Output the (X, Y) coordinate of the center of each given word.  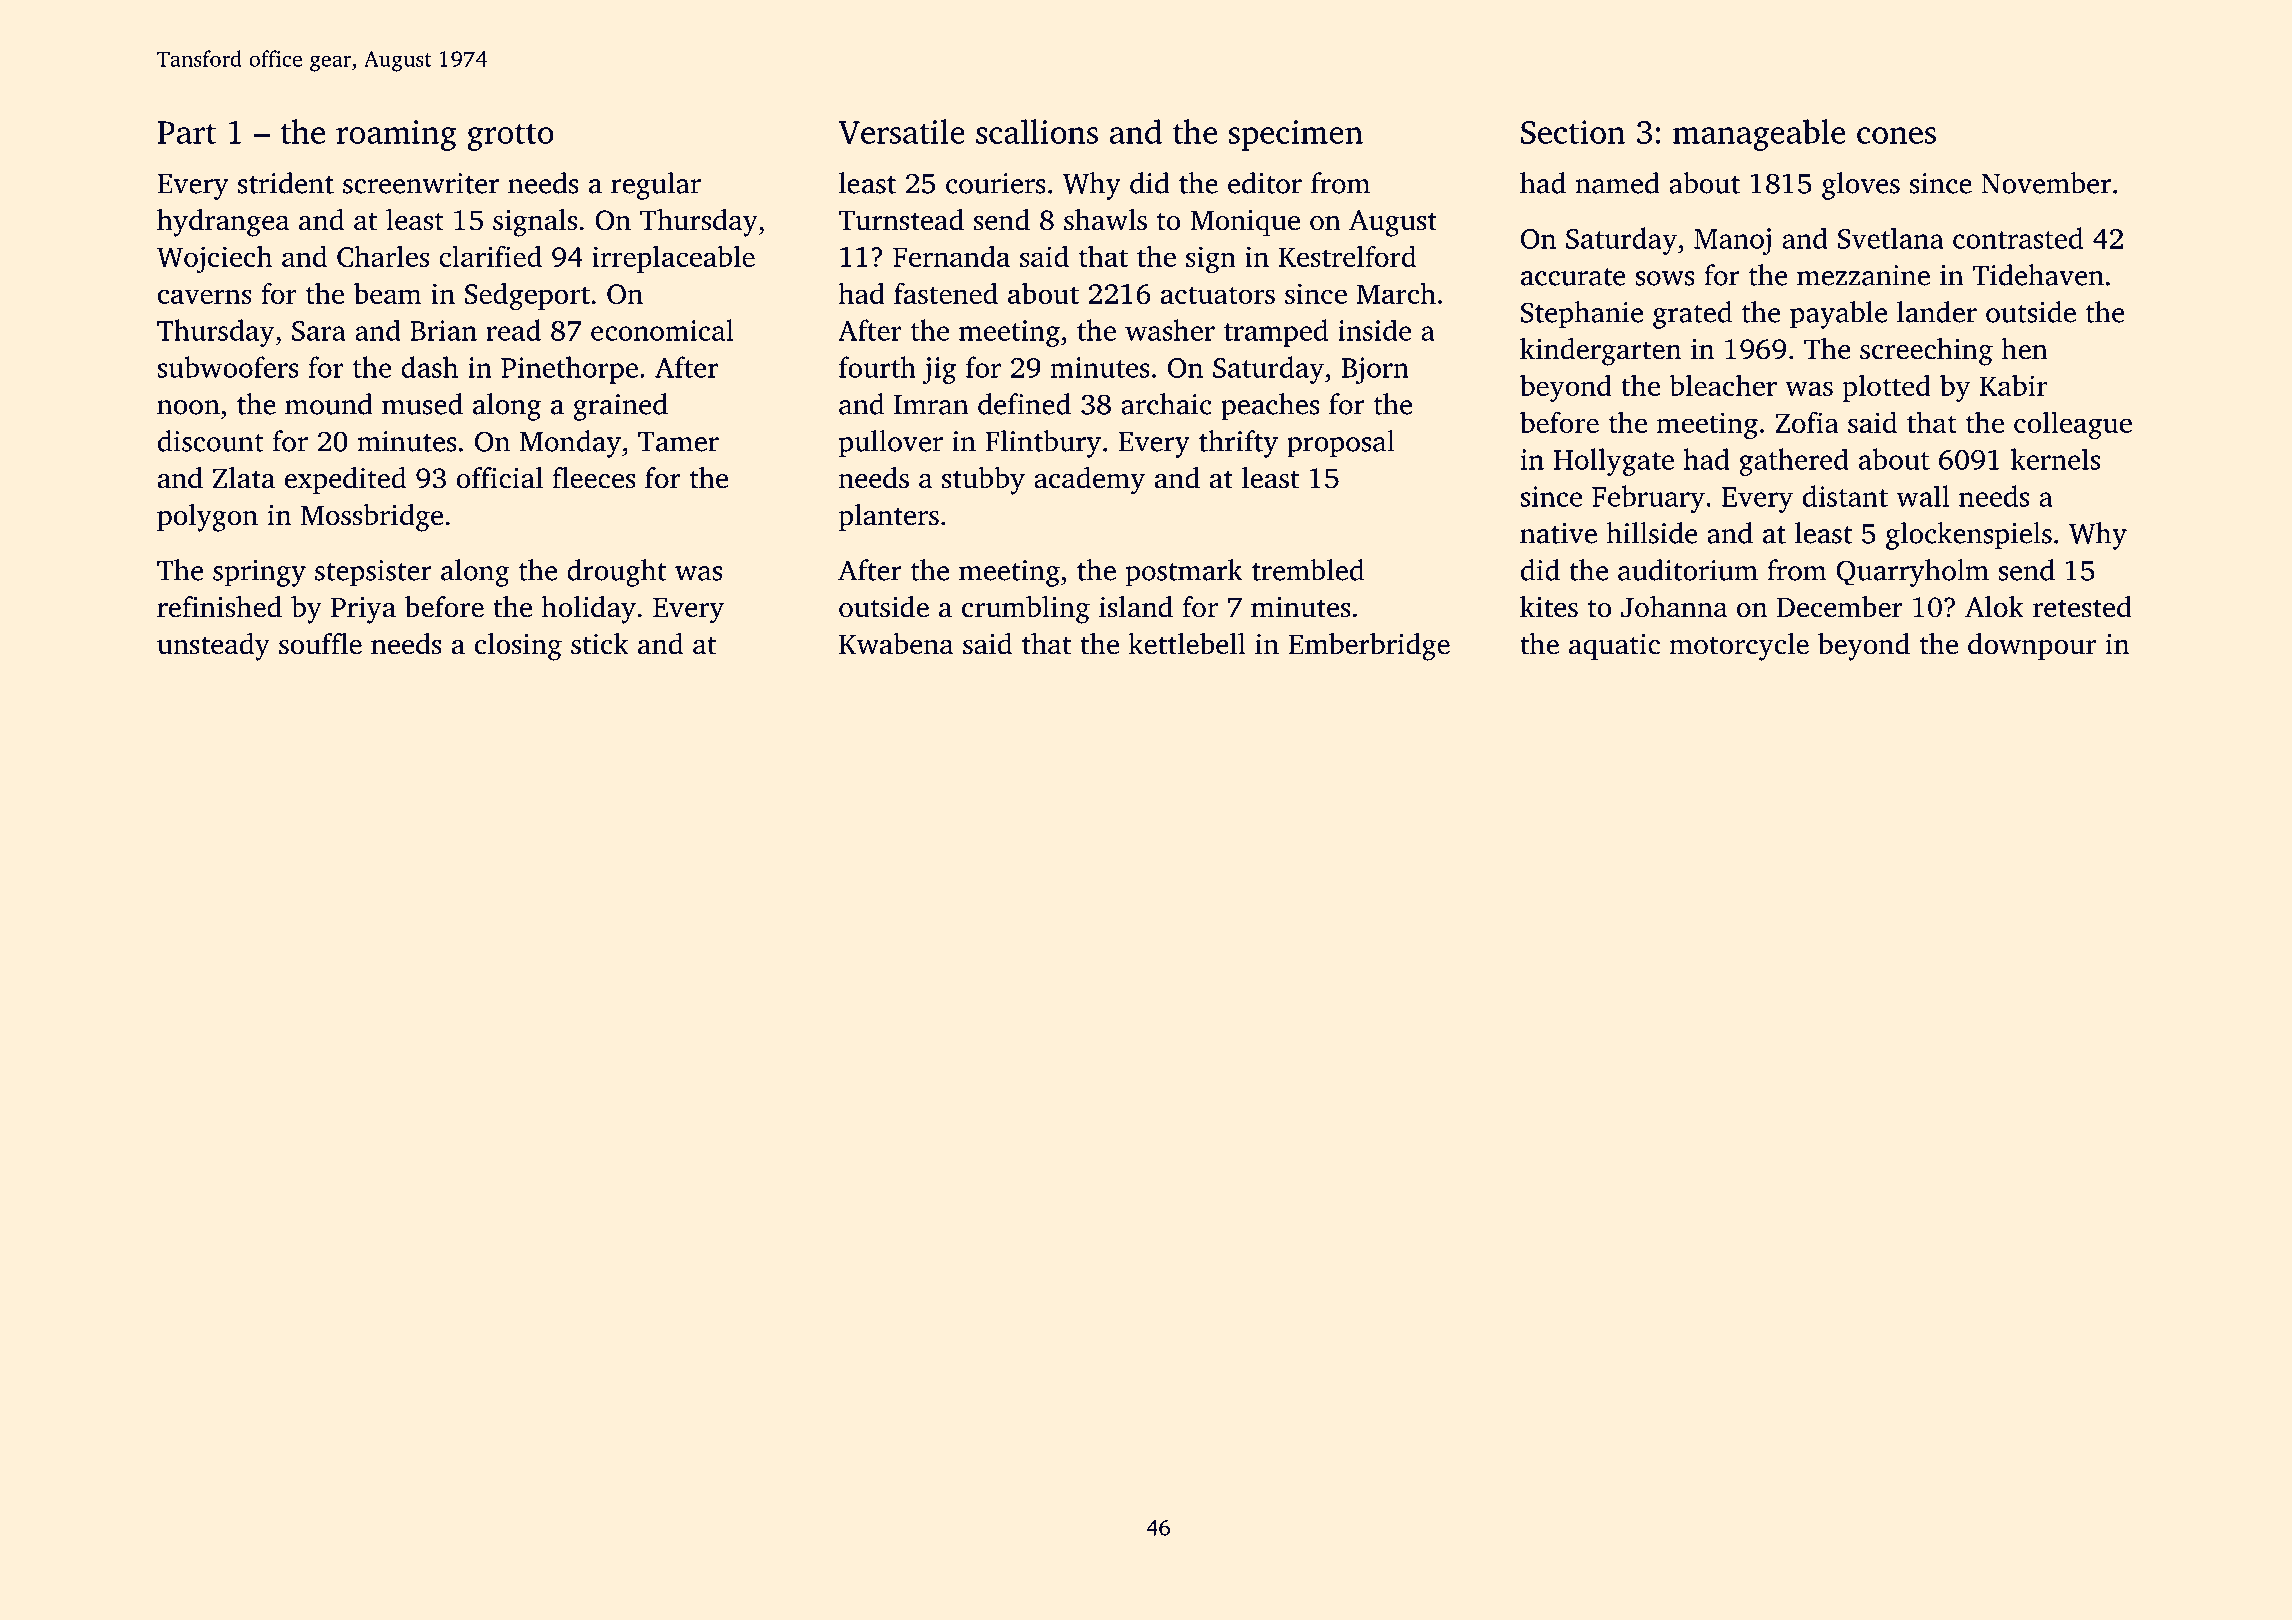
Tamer (678, 442)
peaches (1270, 407)
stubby (983, 481)
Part (186, 132)
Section (1573, 132)
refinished (219, 607)
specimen (1296, 135)
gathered (1794, 462)
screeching (1926, 352)
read (513, 330)
